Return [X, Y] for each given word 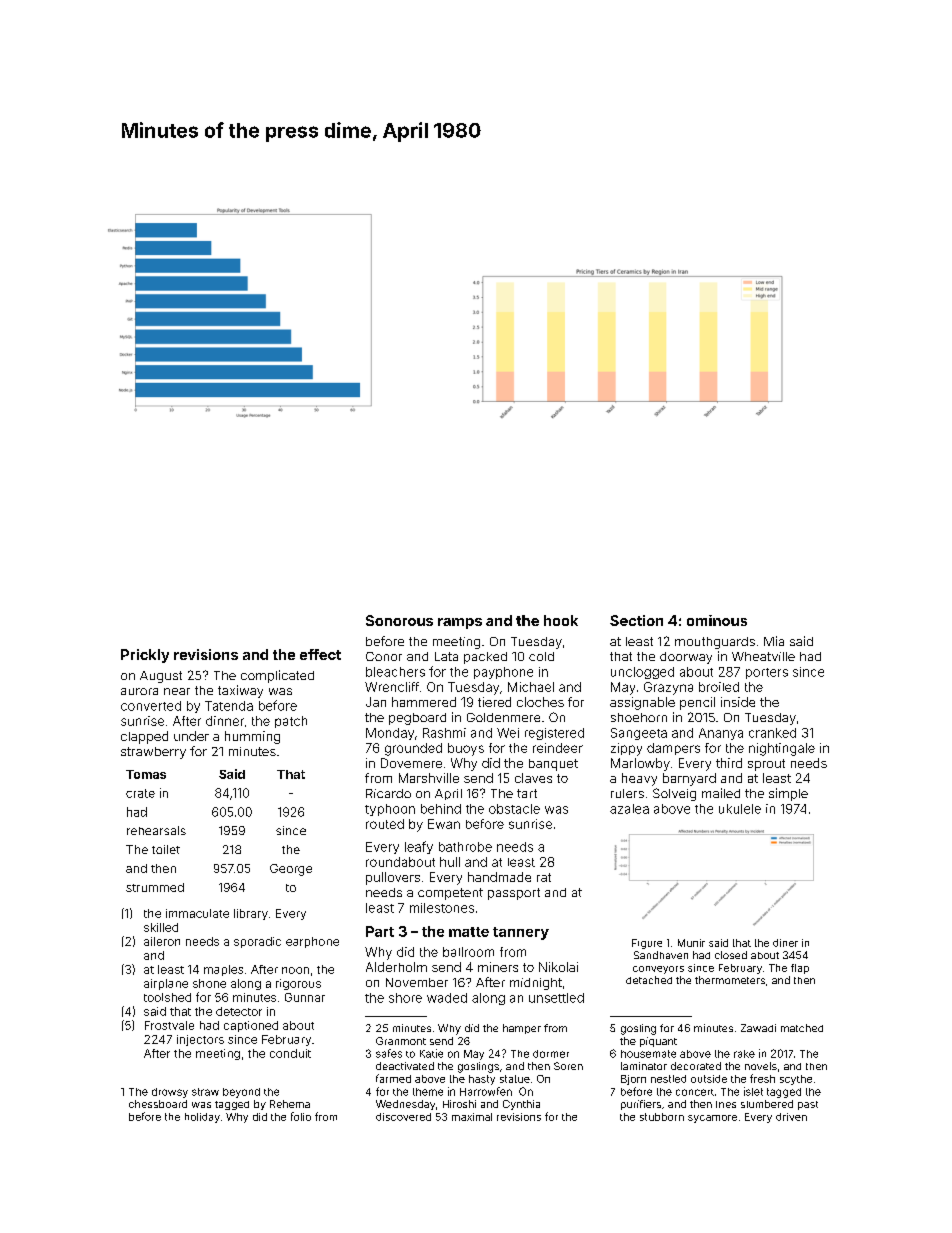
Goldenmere [503, 717]
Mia [774, 641]
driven [791, 1117]
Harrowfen [486, 1091]
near [177, 691]
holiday [202, 1118]
